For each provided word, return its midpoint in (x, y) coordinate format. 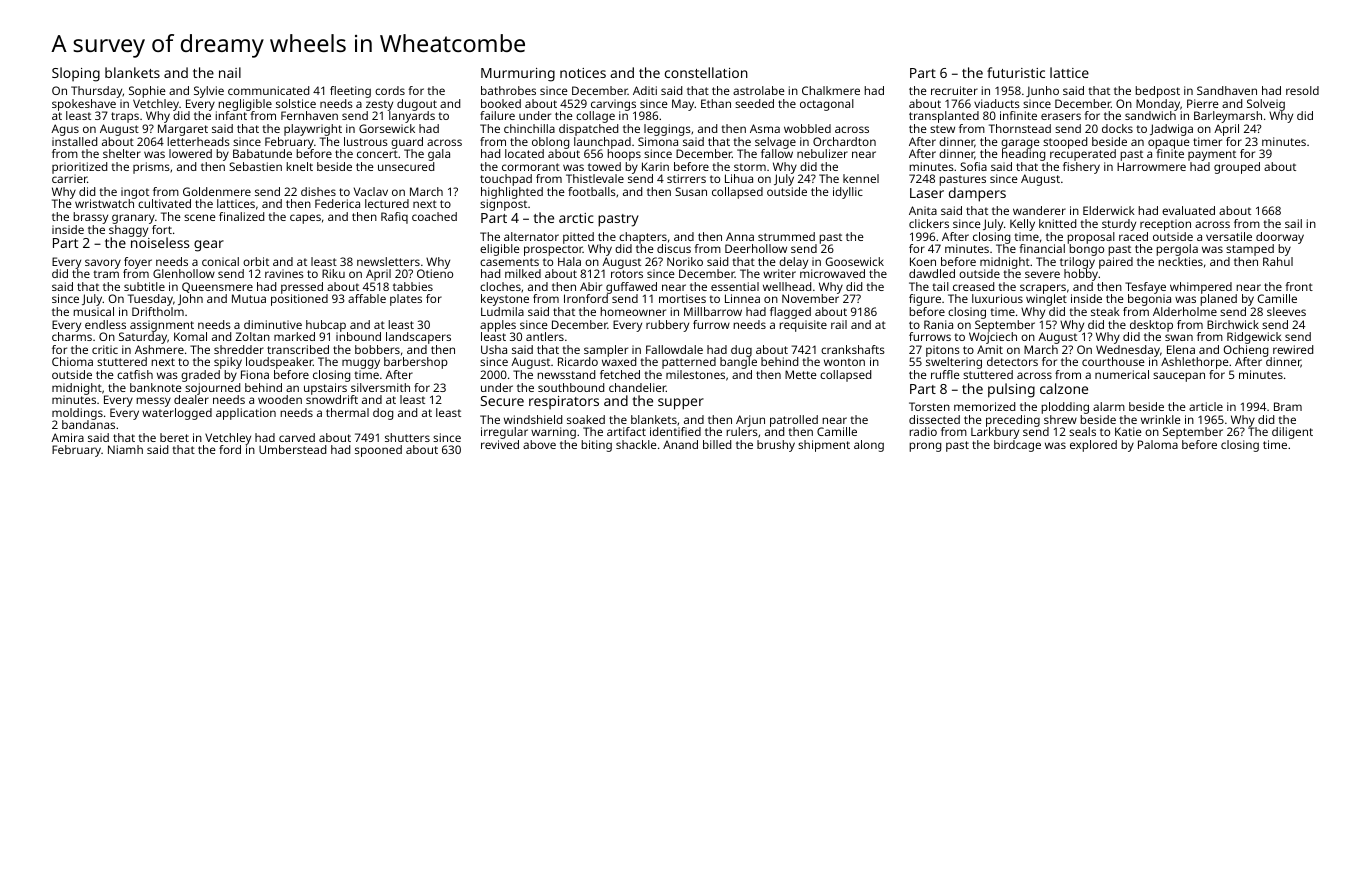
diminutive (273, 324)
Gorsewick (387, 128)
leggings (667, 130)
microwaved (832, 273)
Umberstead (292, 449)
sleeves (1286, 311)
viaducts (997, 103)
